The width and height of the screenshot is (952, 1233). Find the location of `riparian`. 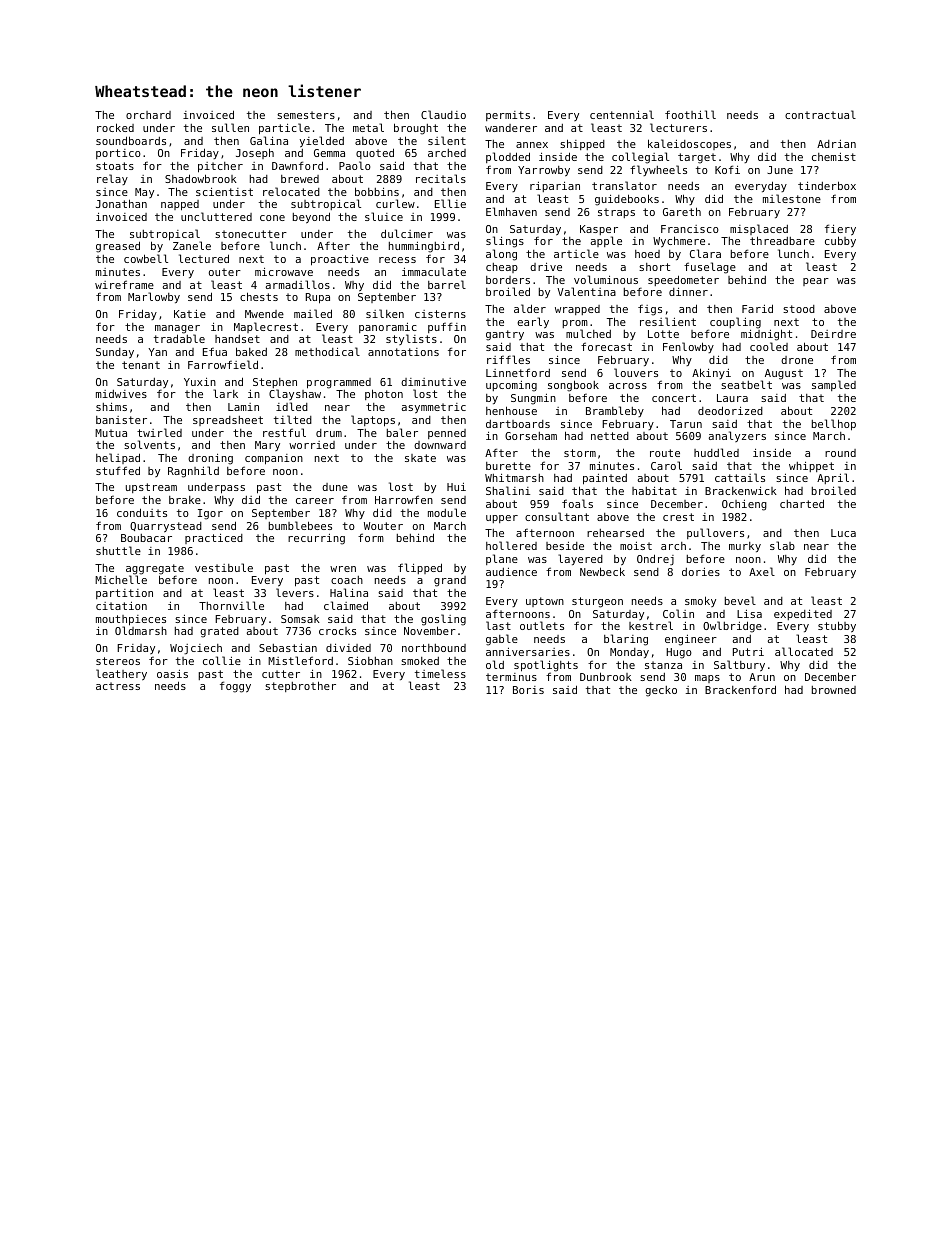

riparian is located at coordinates (555, 187).
